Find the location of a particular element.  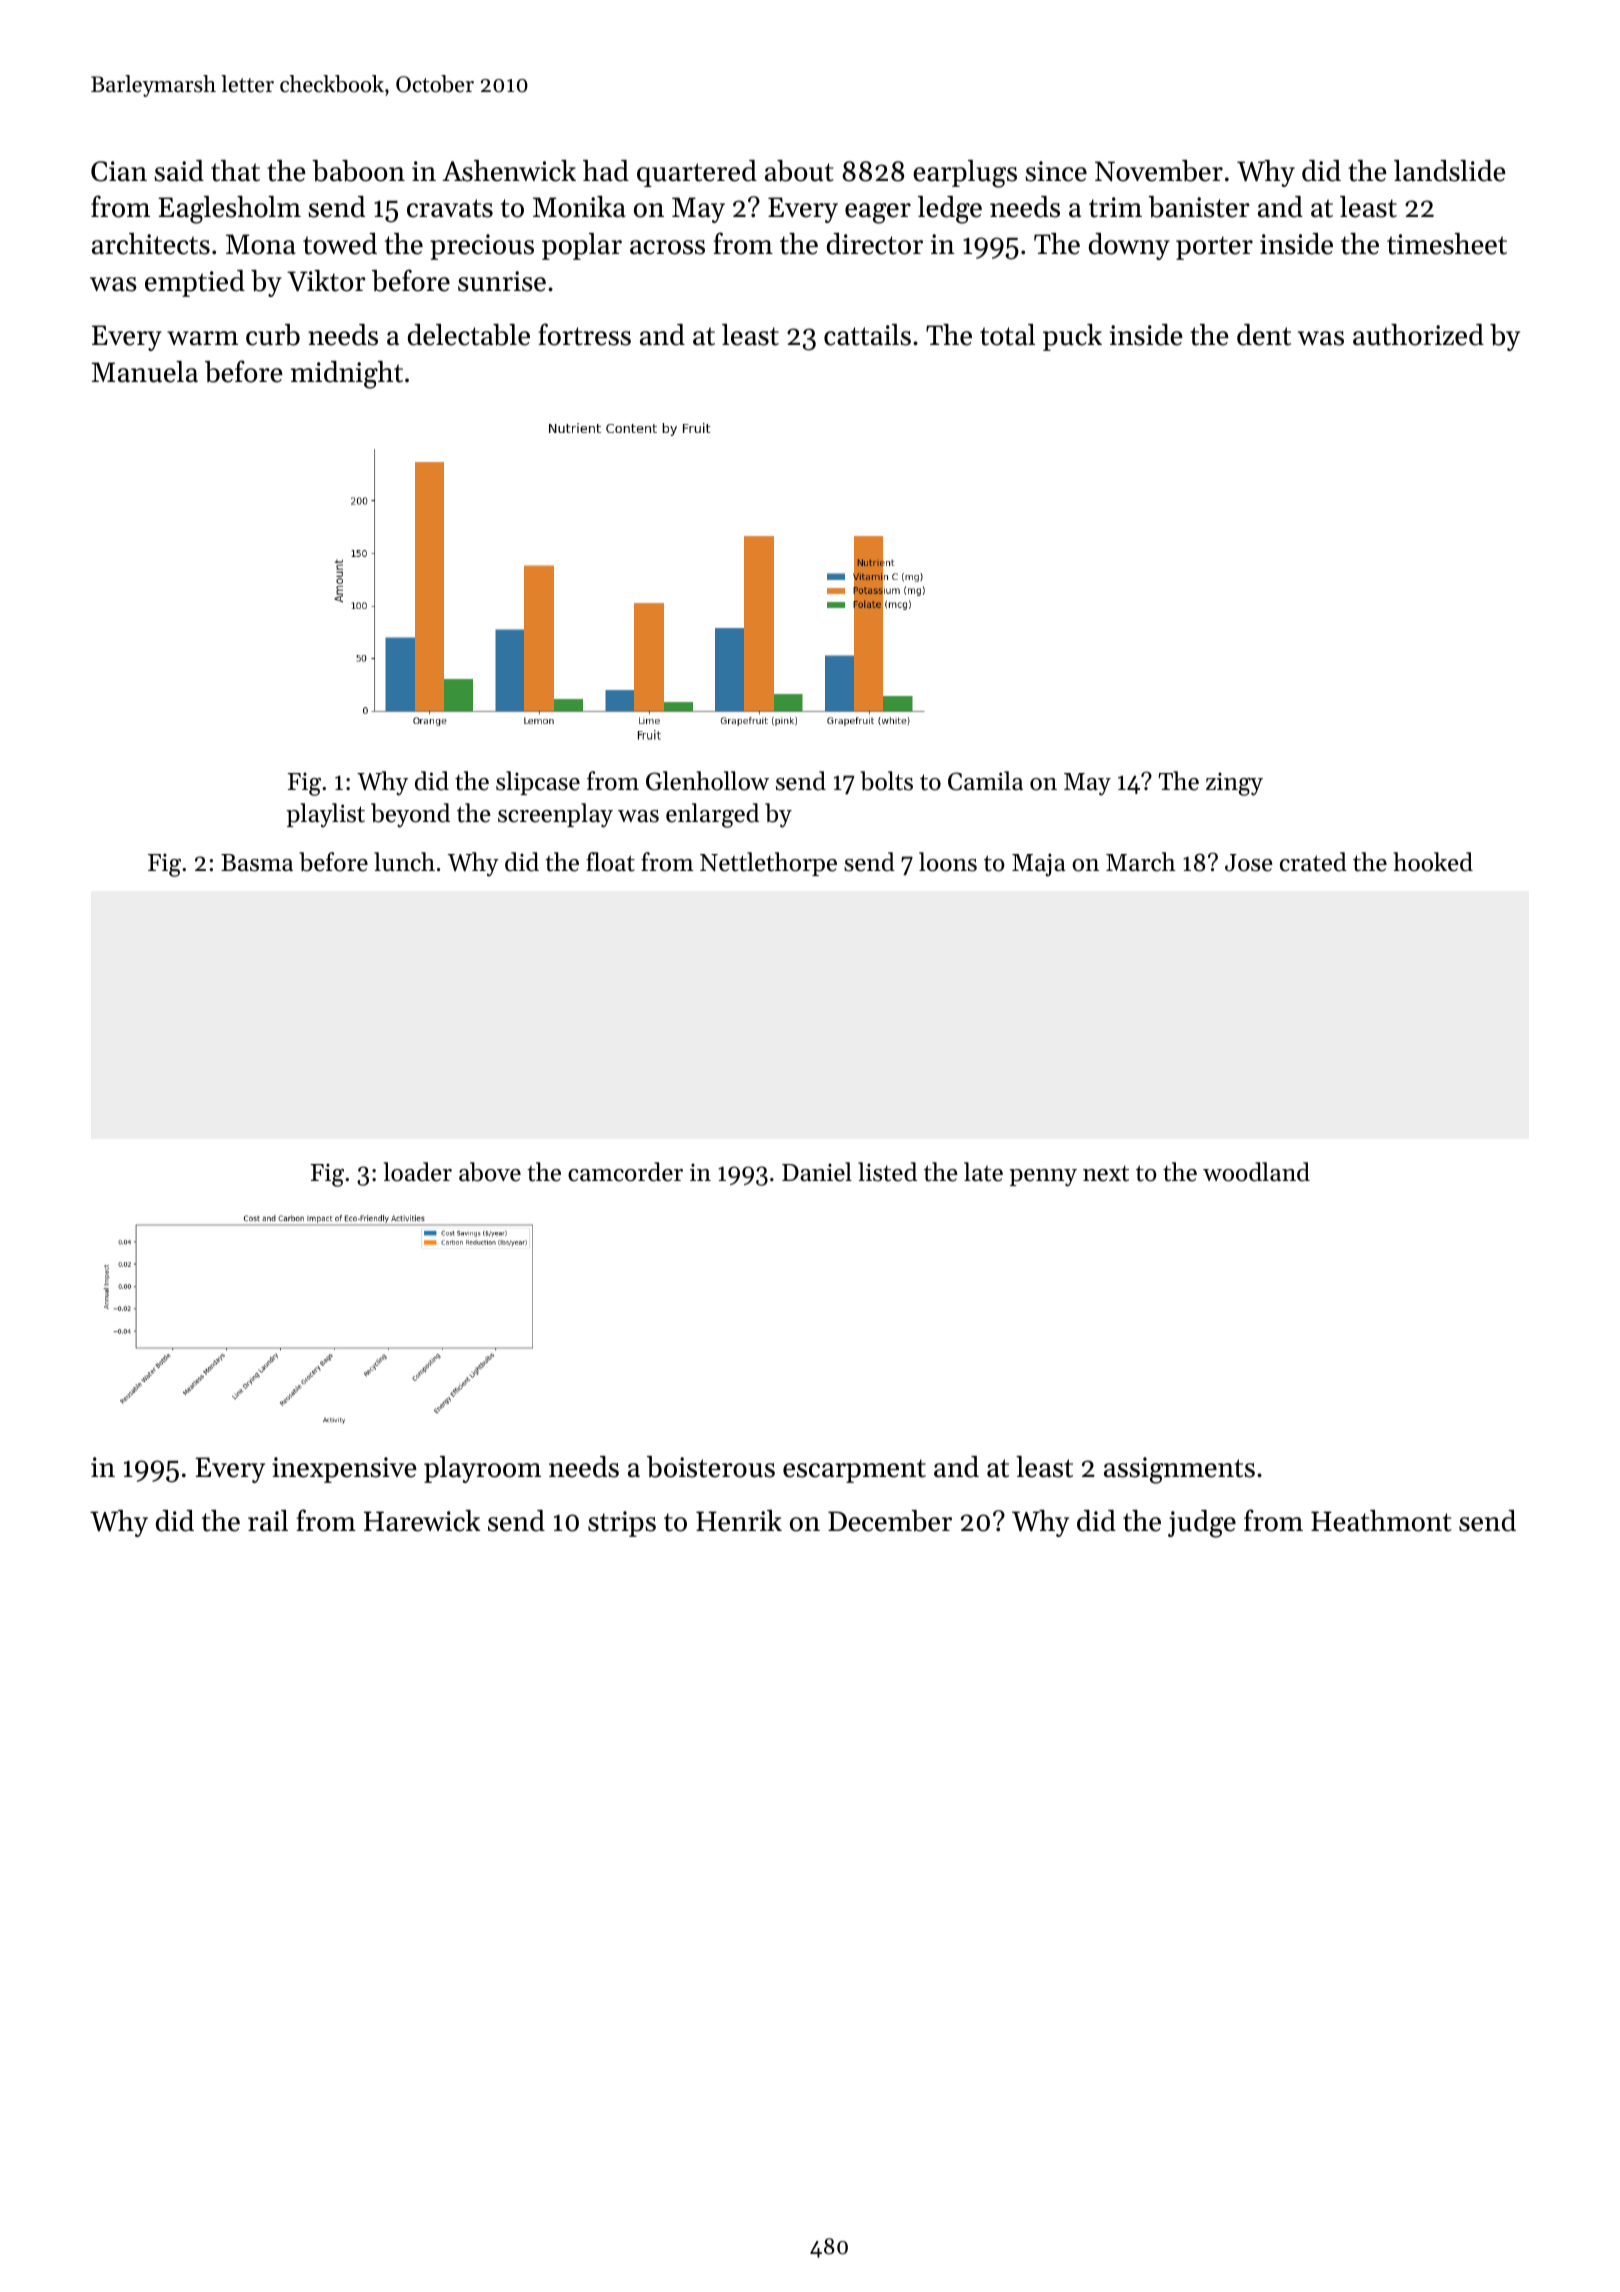

hooked is located at coordinates (1433, 862).
